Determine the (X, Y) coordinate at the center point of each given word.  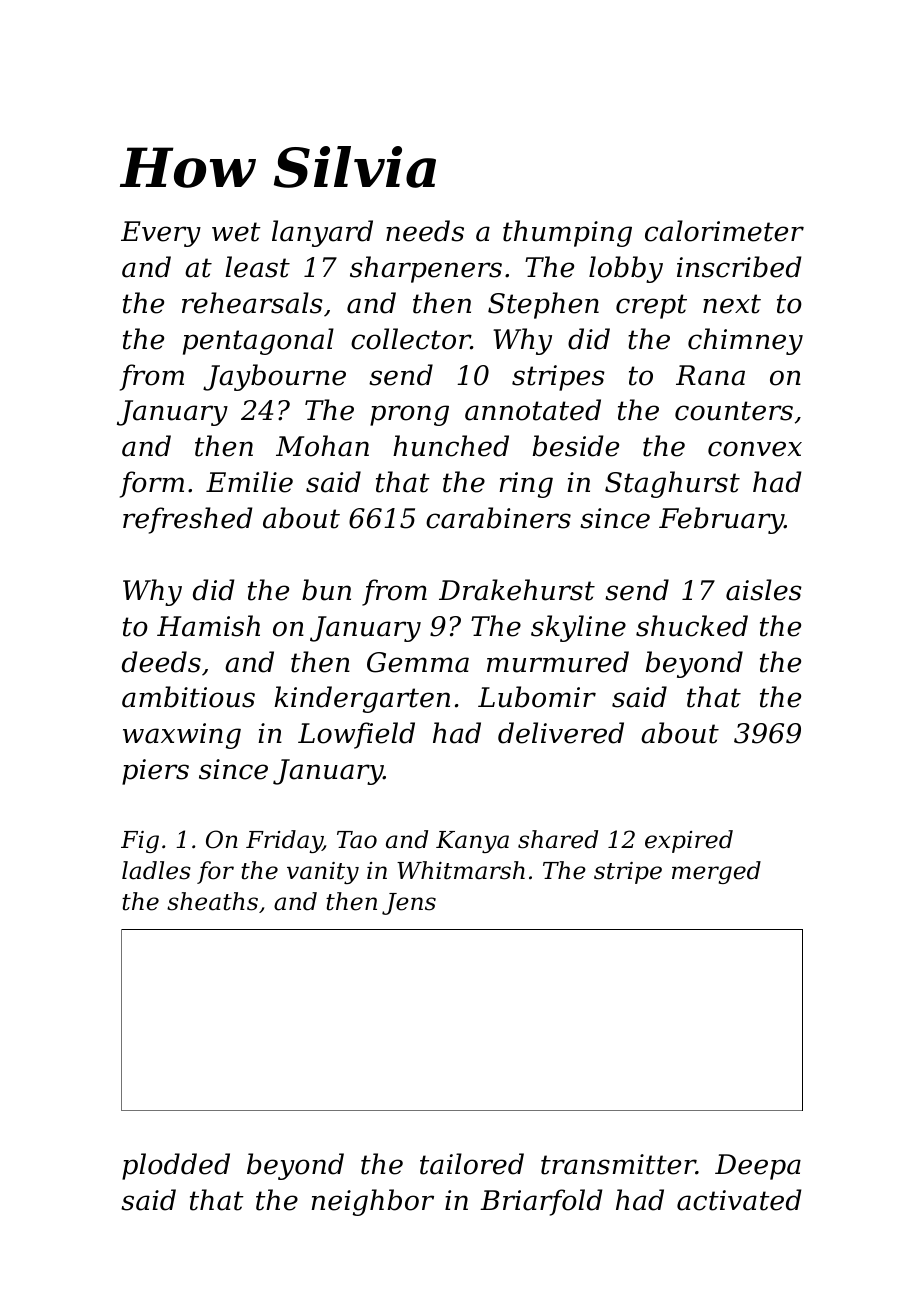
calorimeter (724, 231)
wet (236, 232)
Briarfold (541, 1202)
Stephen (543, 305)
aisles (764, 590)
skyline (578, 628)
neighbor (373, 1202)
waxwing (182, 736)
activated (739, 1200)
